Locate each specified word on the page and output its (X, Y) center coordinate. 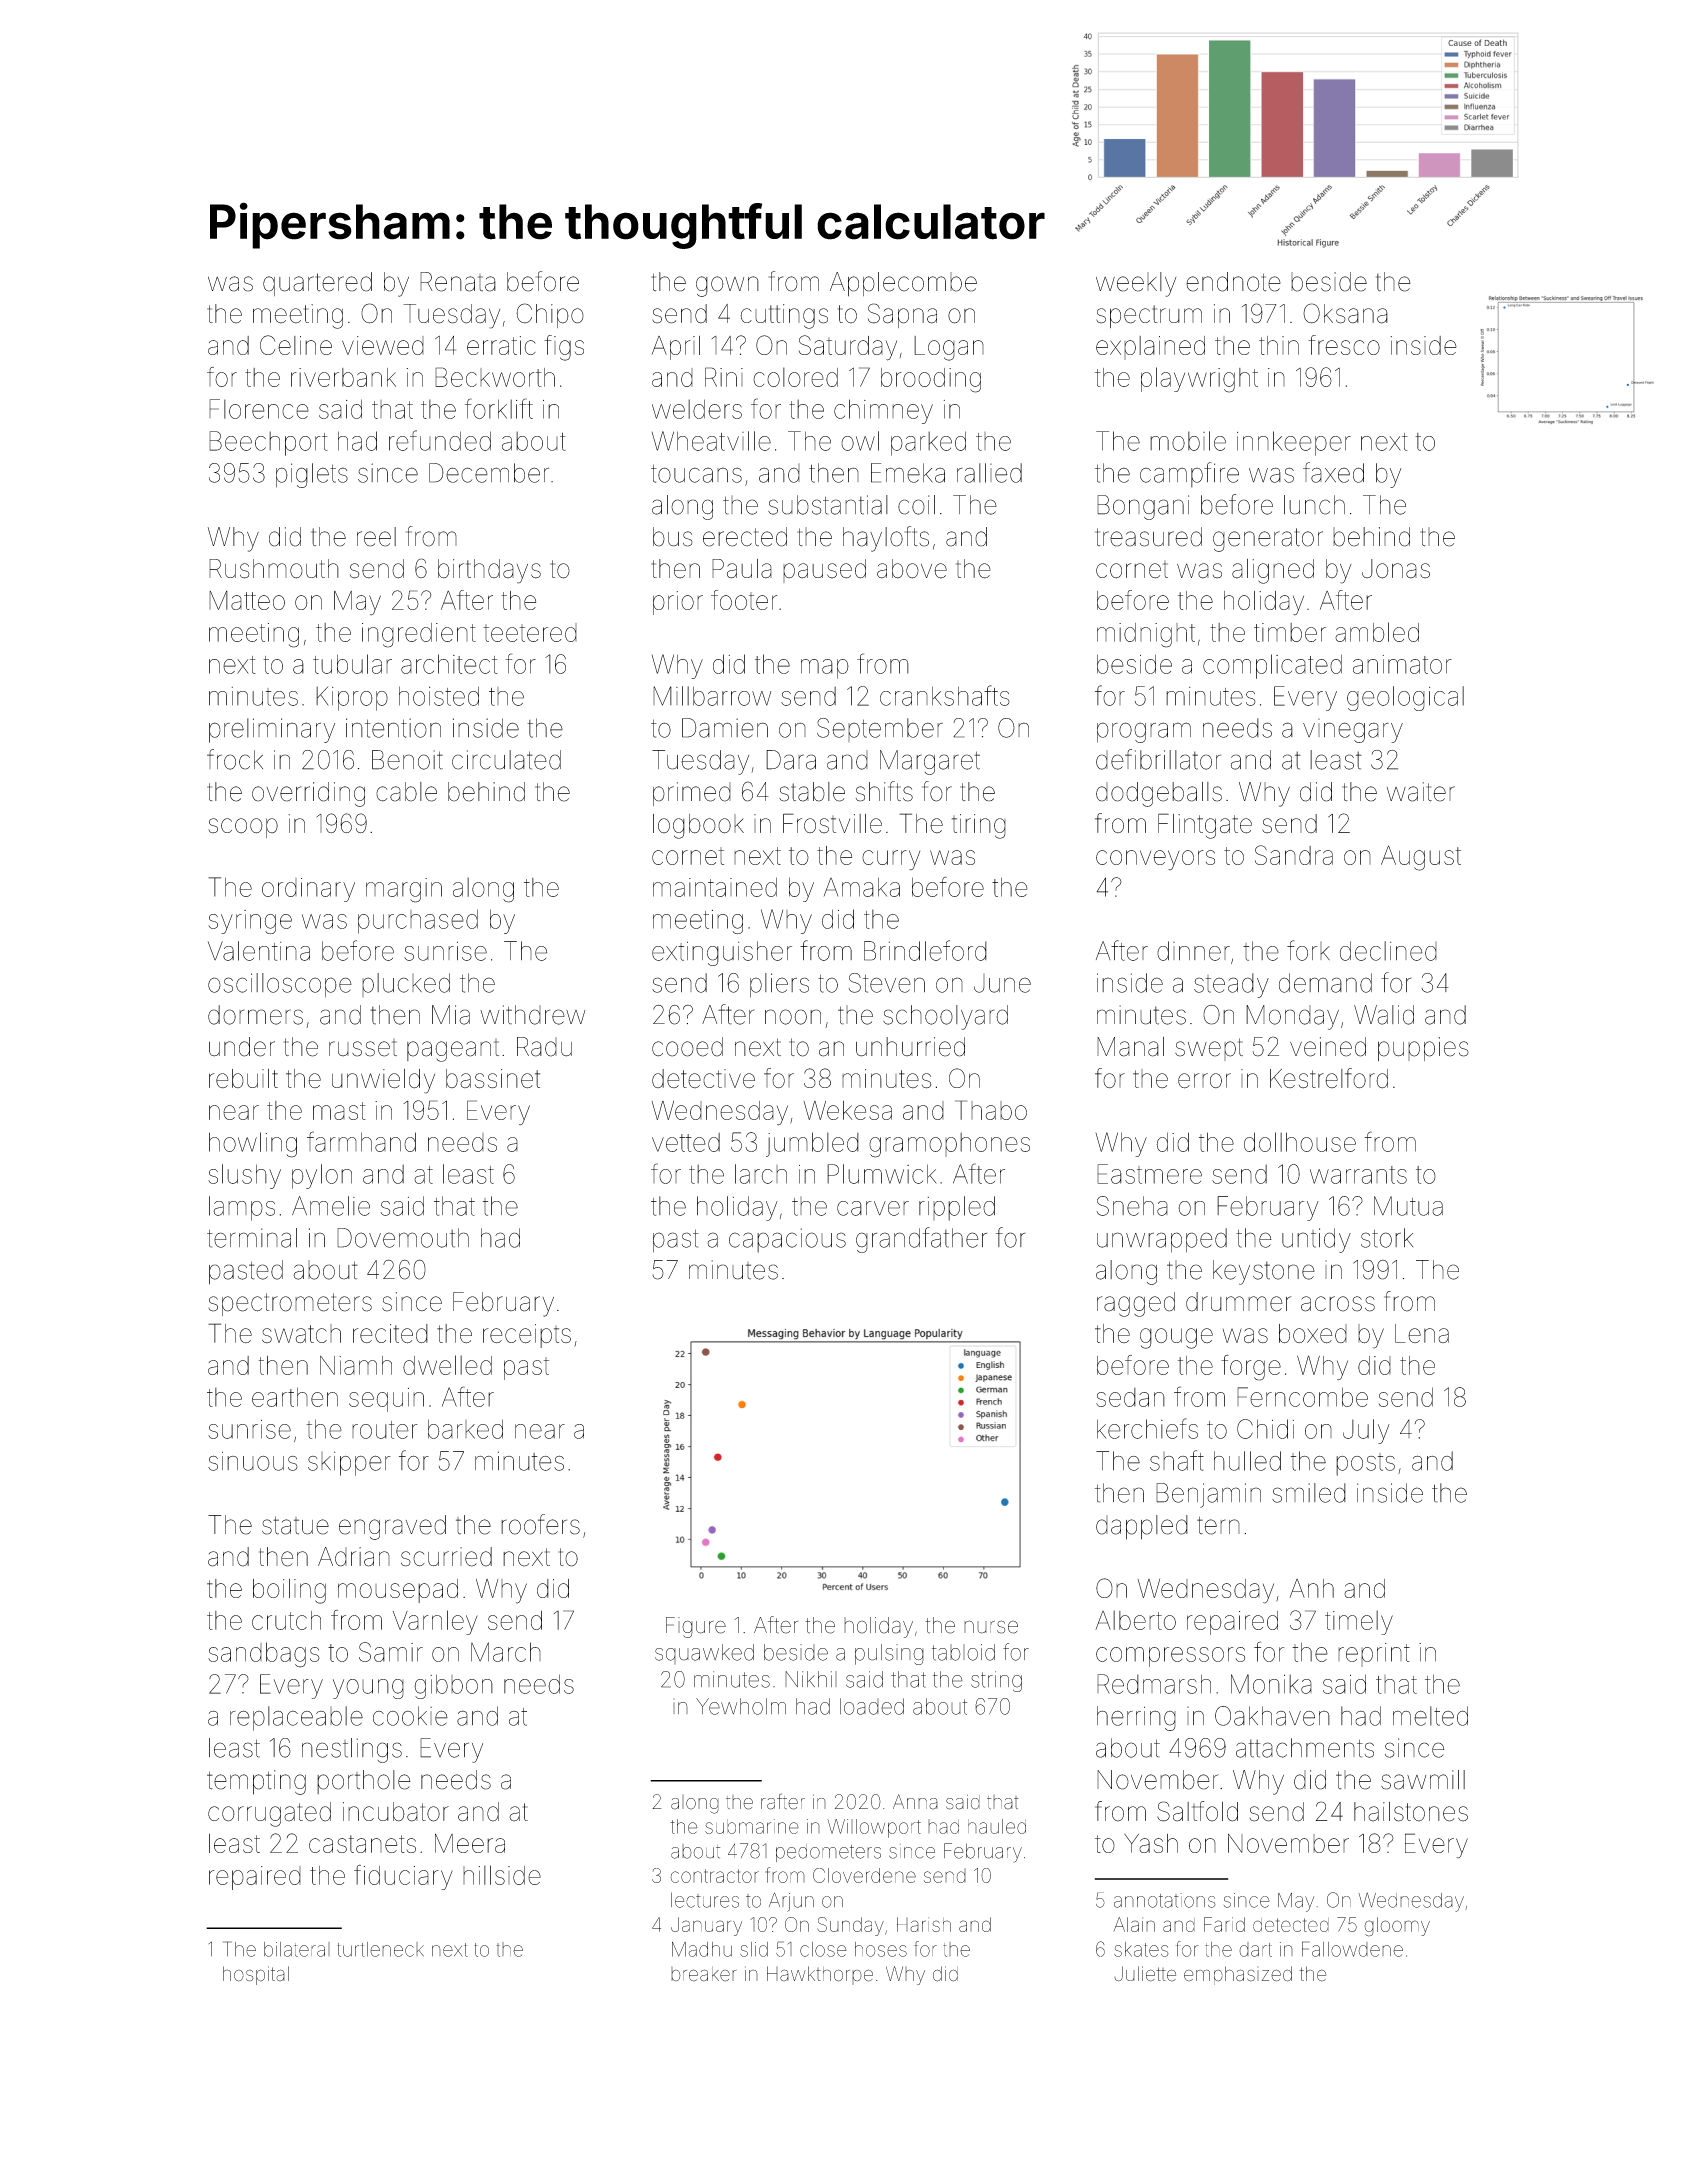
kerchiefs (1147, 1428)
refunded (440, 440)
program (1144, 732)
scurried (446, 1557)
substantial (828, 505)
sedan (1130, 1397)
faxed (1333, 472)
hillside (502, 1875)
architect (449, 664)
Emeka (908, 473)
